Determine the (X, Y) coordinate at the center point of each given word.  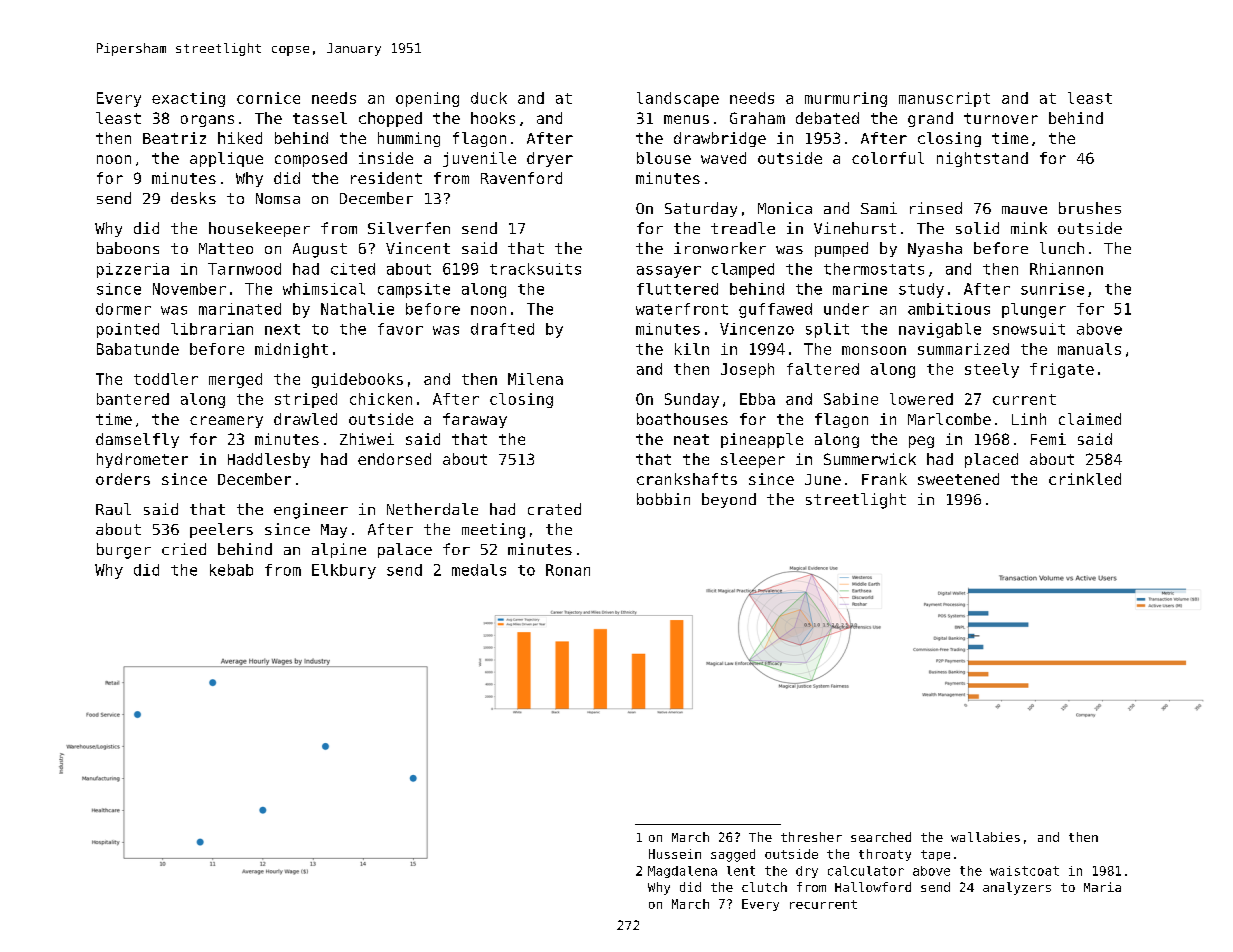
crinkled (1085, 479)
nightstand (982, 159)
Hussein (675, 854)
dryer (550, 159)
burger (124, 551)
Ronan (568, 570)
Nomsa (278, 198)
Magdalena (682, 872)
